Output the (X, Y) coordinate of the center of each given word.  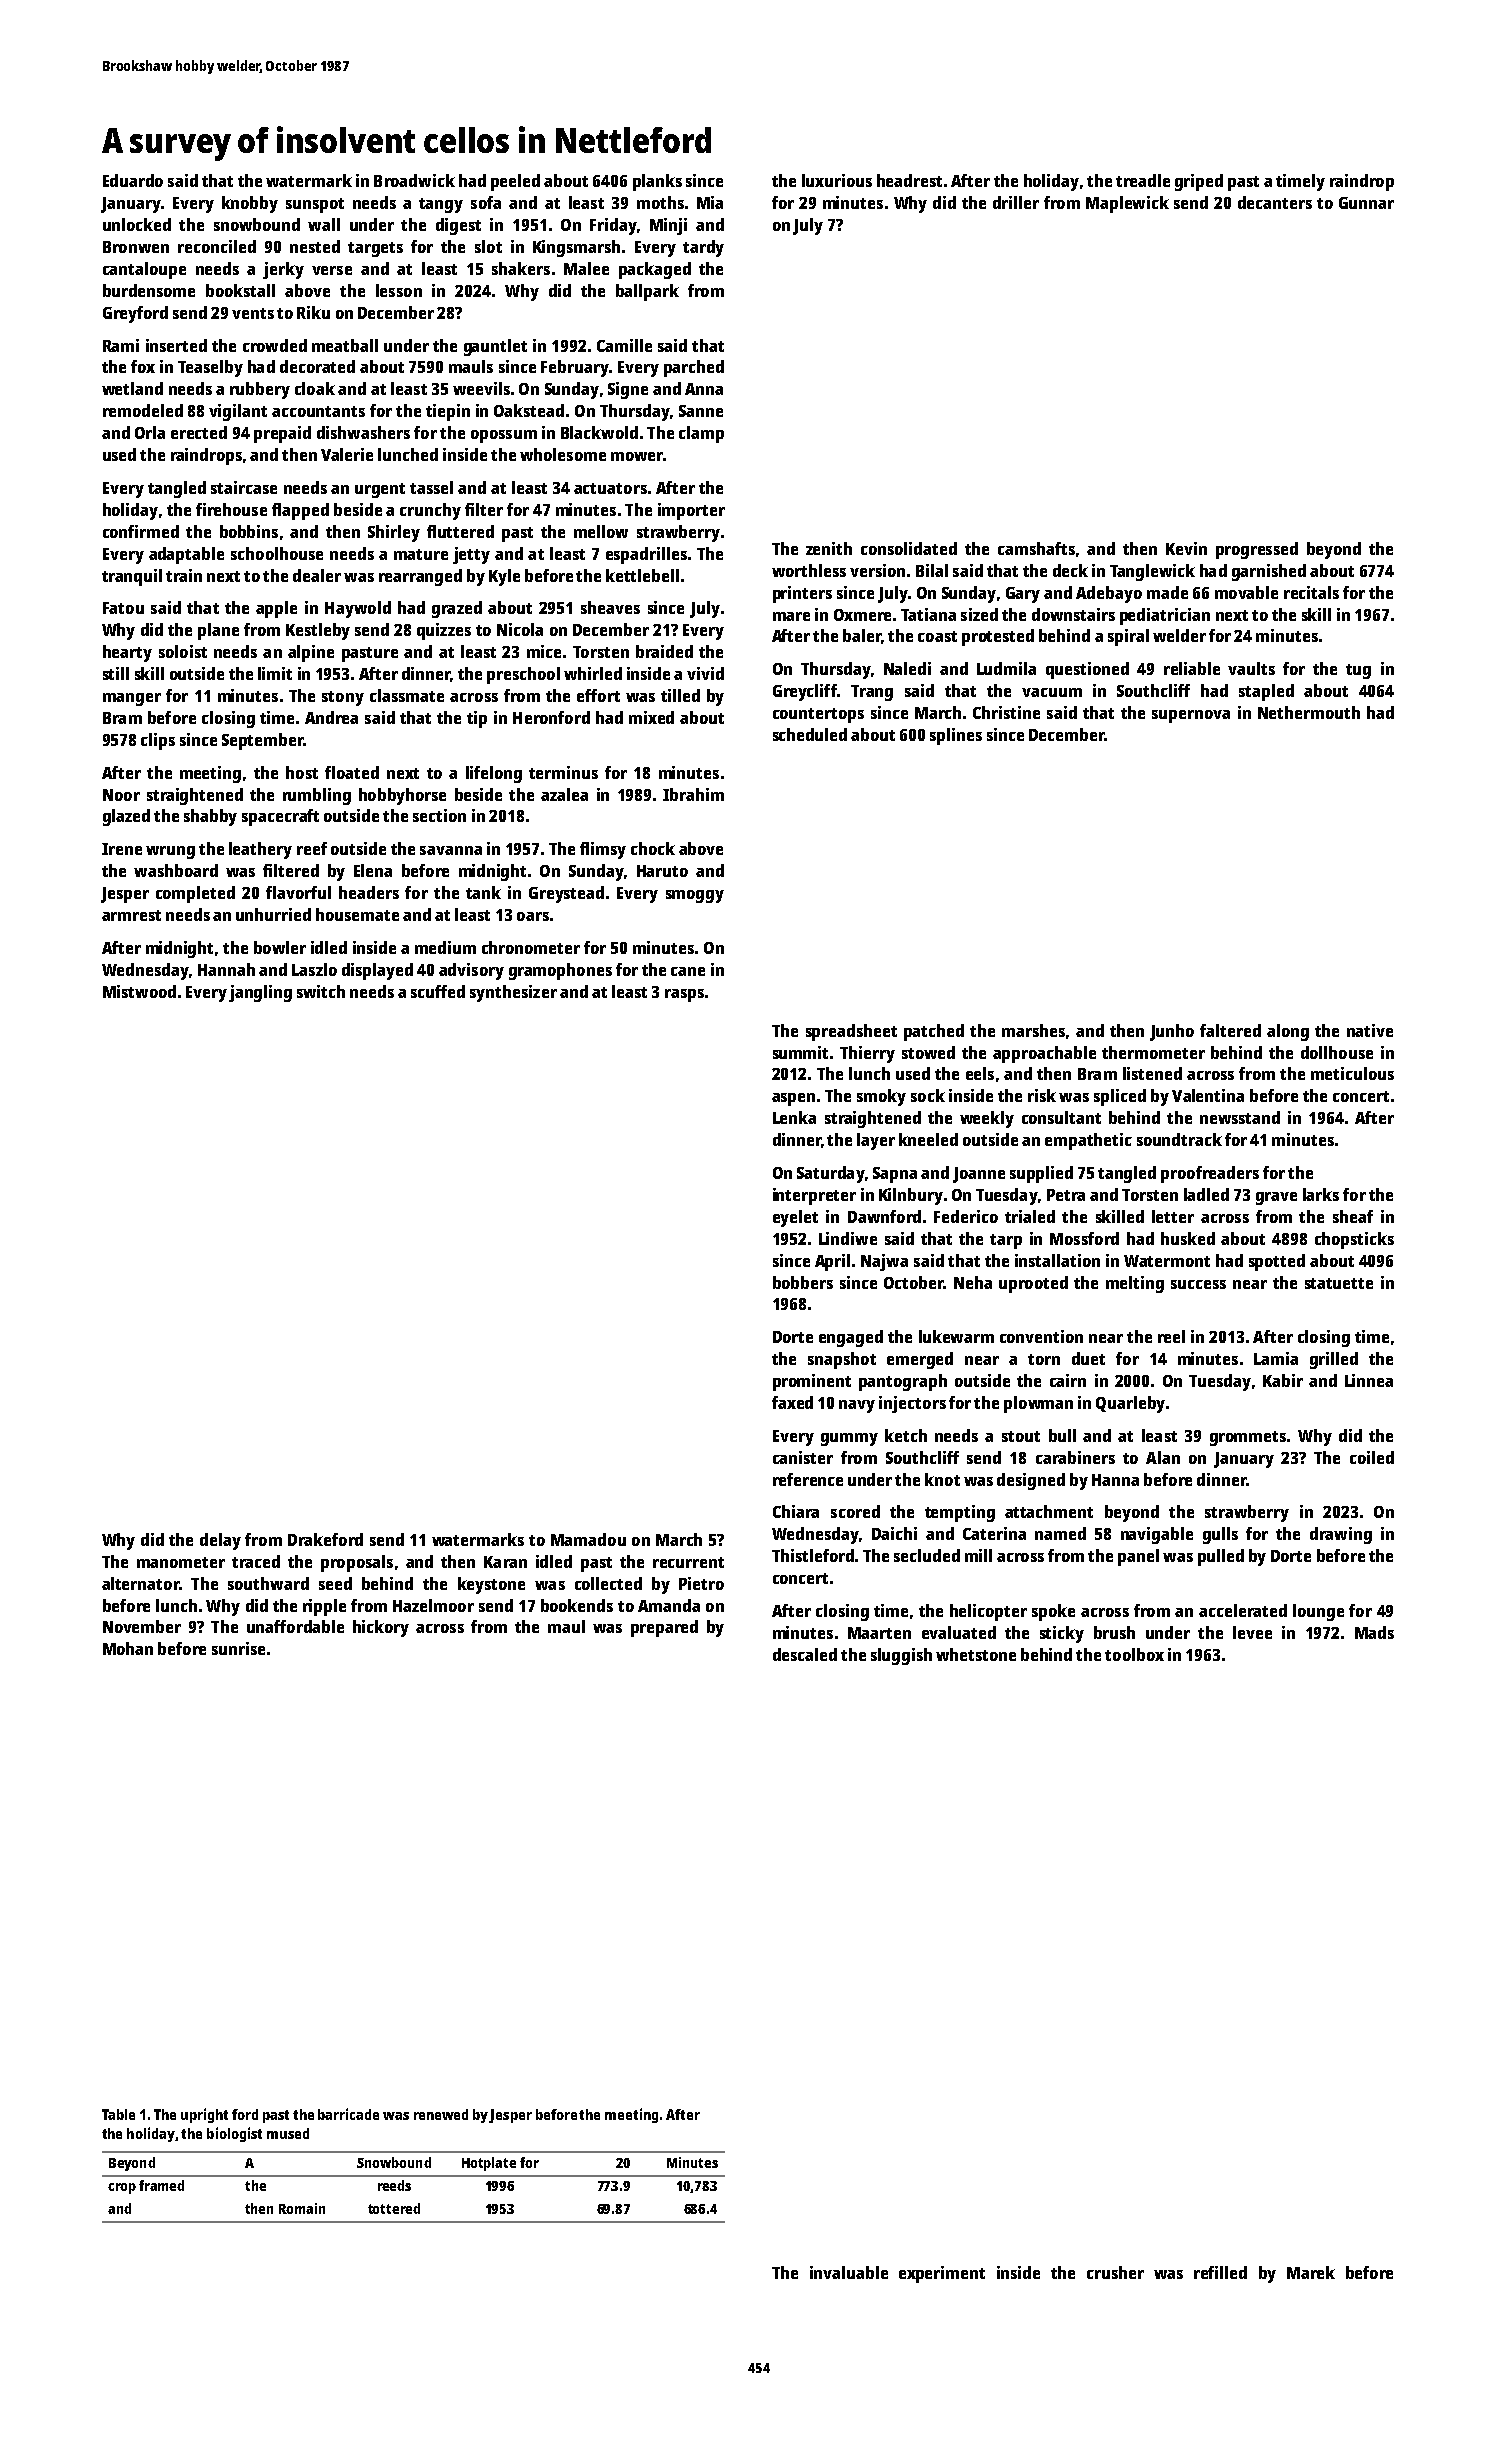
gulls (1220, 1535)
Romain (302, 2208)
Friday (613, 226)
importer (691, 511)
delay (220, 1541)
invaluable (849, 2272)
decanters (1275, 202)
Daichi (894, 1533)
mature (421, 554)
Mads (1374, 1632)
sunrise (238, 1648)
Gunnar (1366, 203)
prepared (664, 1628)
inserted (176, 345)
